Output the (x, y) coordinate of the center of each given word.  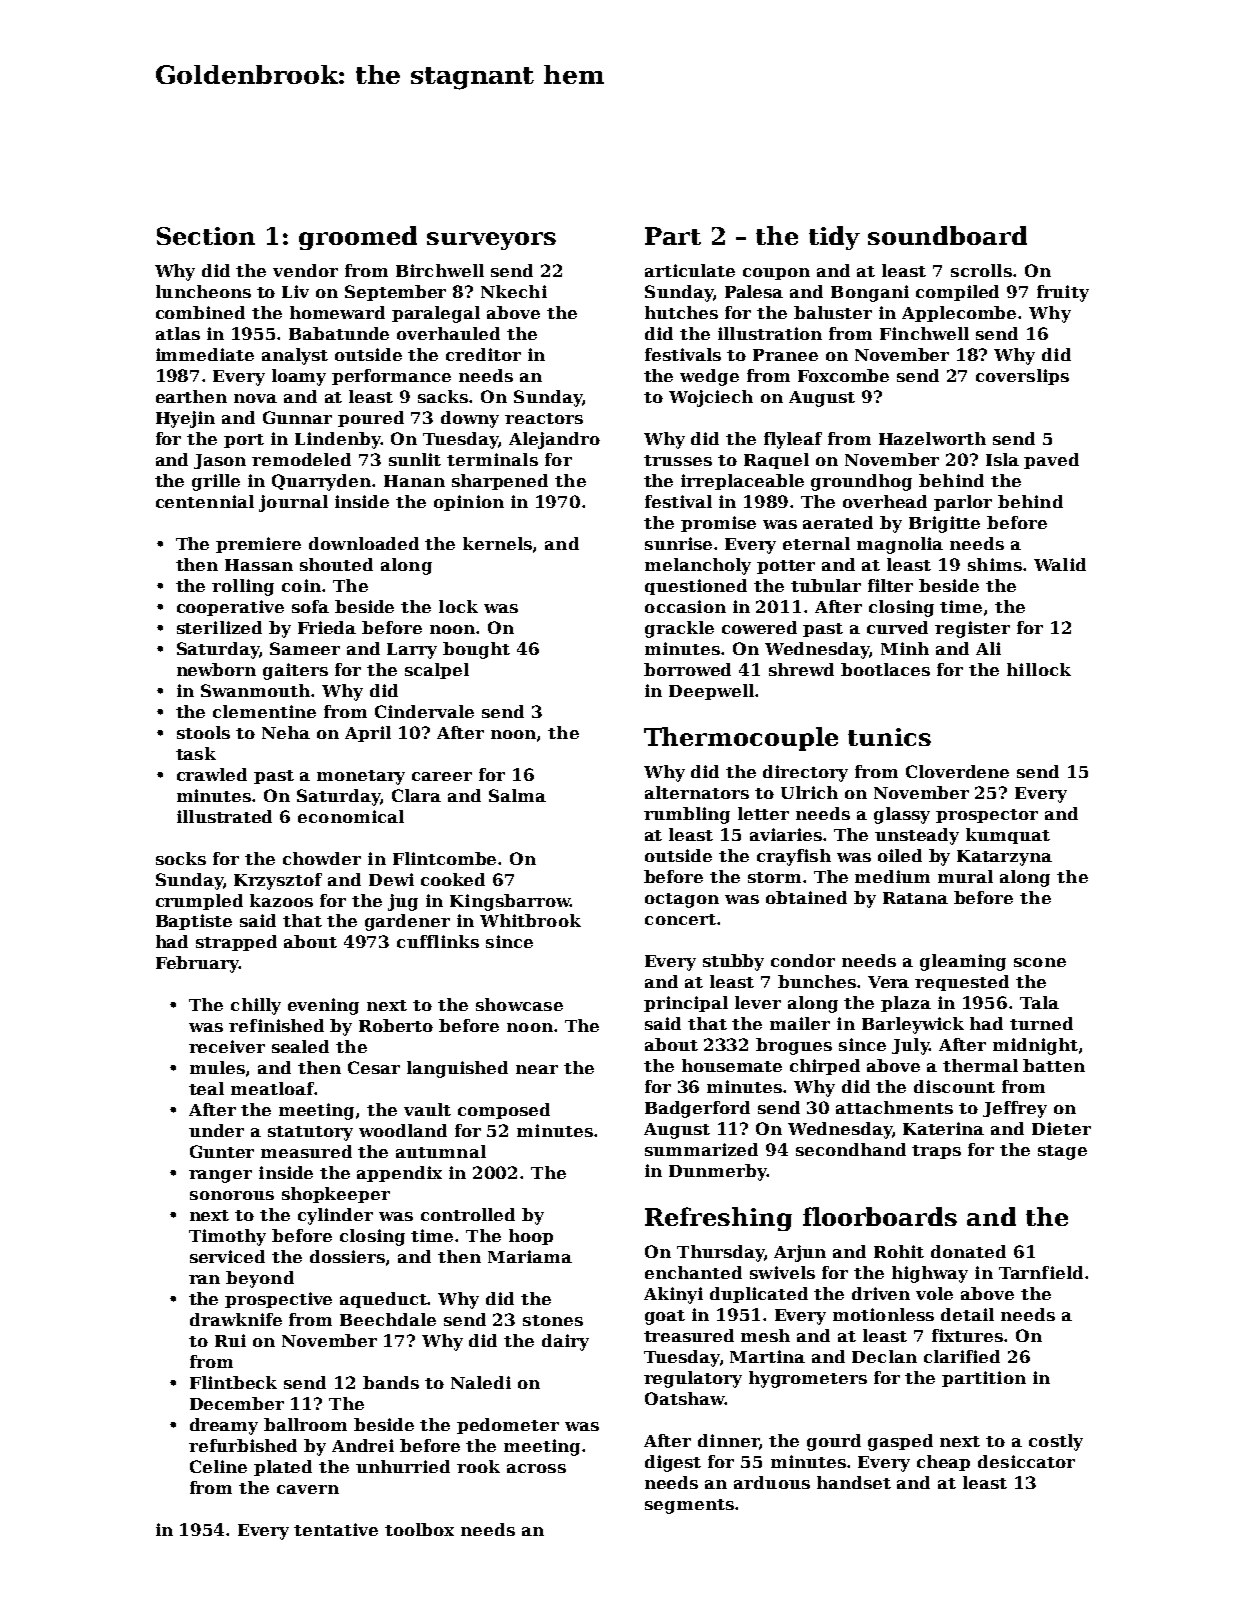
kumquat (1008, 836)
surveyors (491, 241)
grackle (679, 629)
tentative (336, 1529)
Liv (295, 291)
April (368, 734)
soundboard (947, 235)
